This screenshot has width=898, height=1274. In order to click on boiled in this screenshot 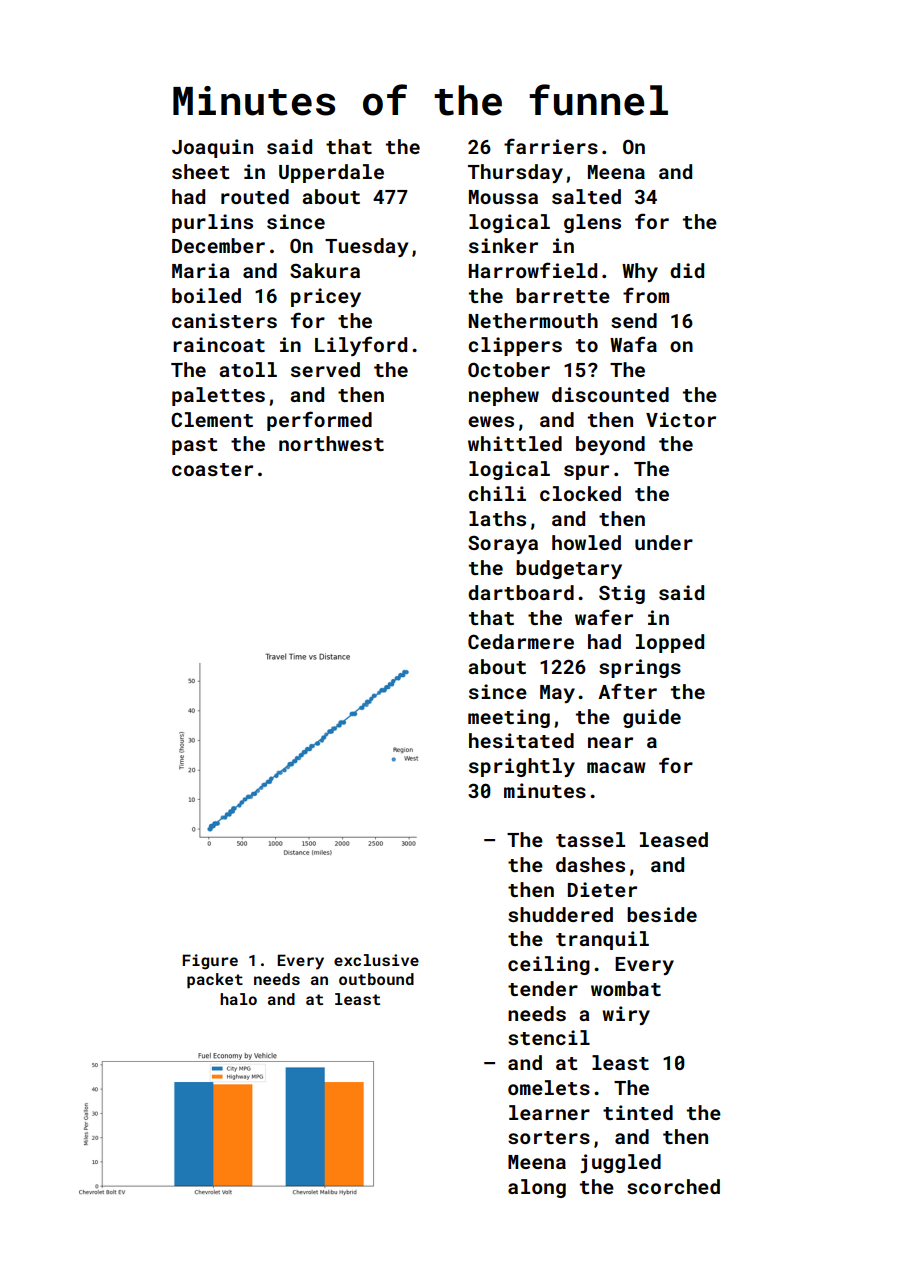, I will do `click(206, 295)`.
